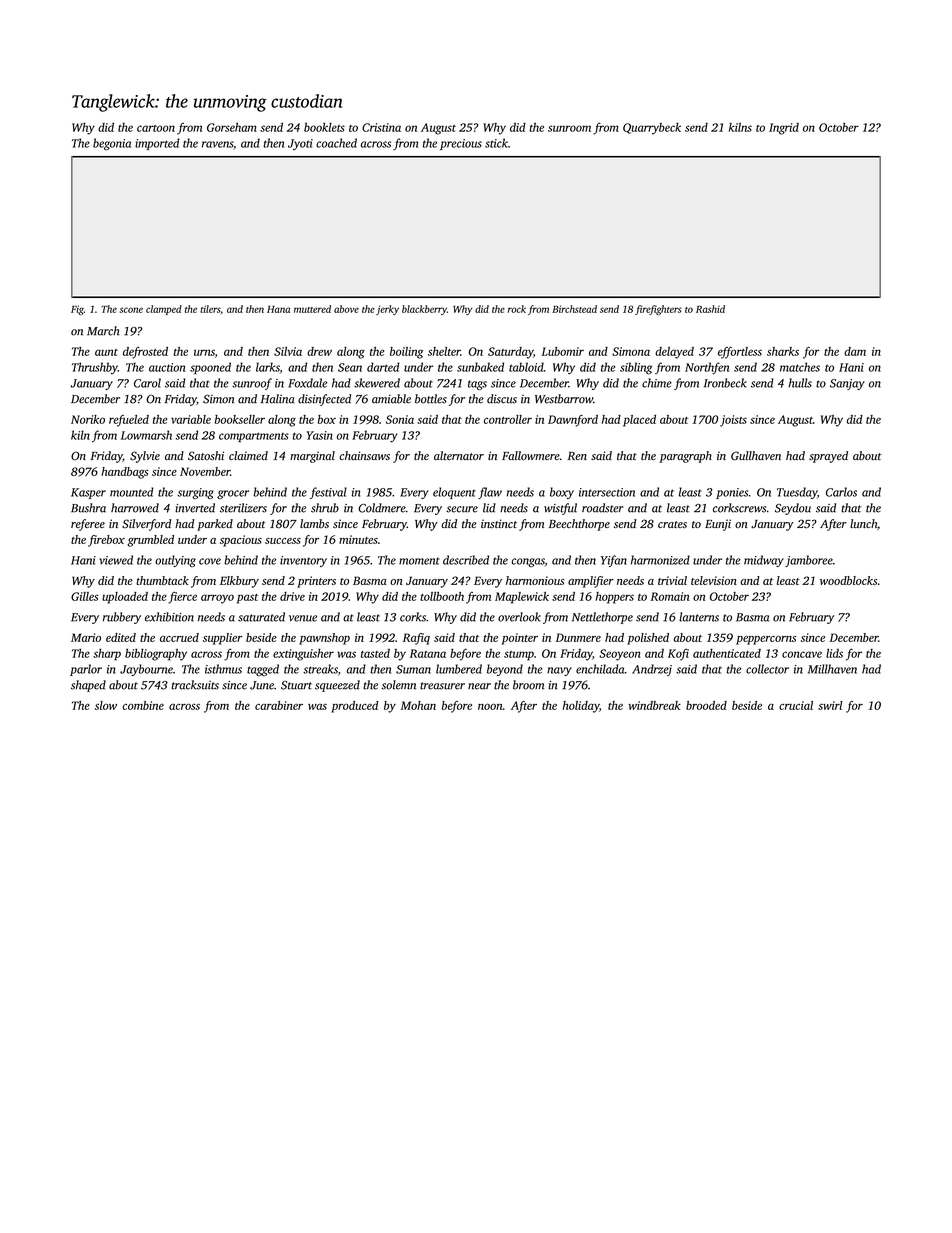  Describe the element at coordinates (131, 310) in the page. I see `scone` at that location.
